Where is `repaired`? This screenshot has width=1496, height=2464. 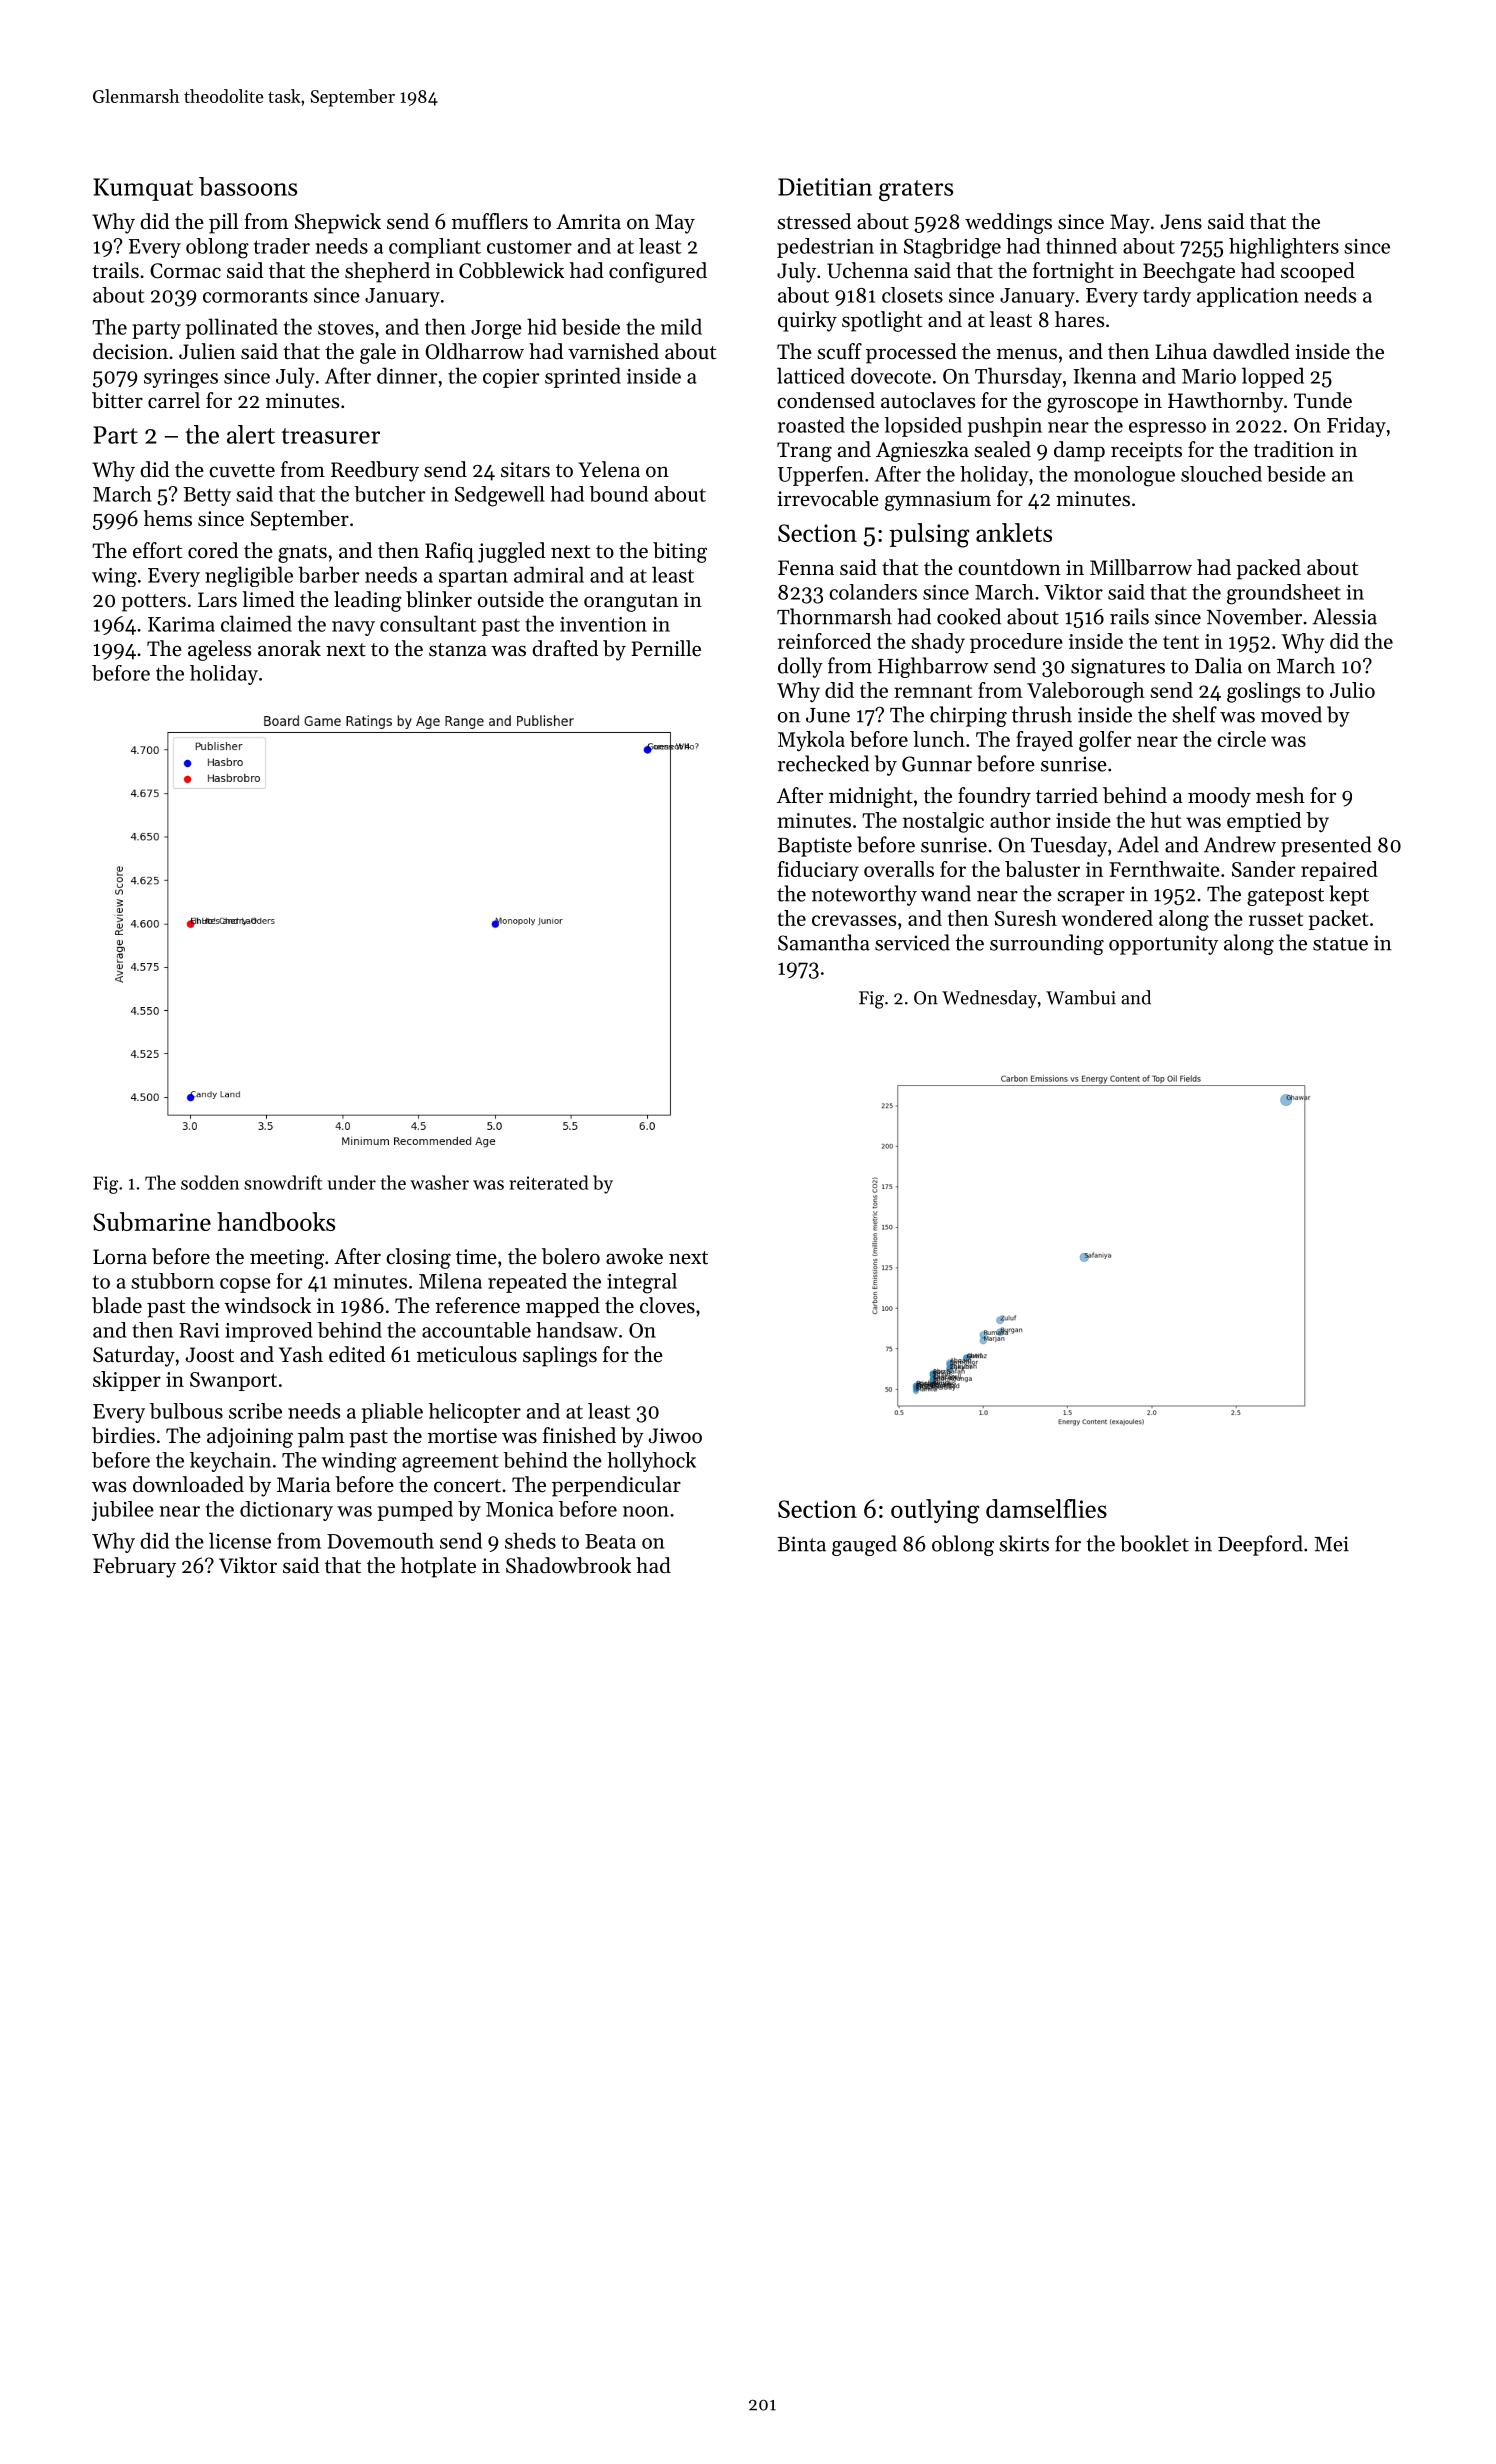
repaired is located at coordinates (1339, 871).
